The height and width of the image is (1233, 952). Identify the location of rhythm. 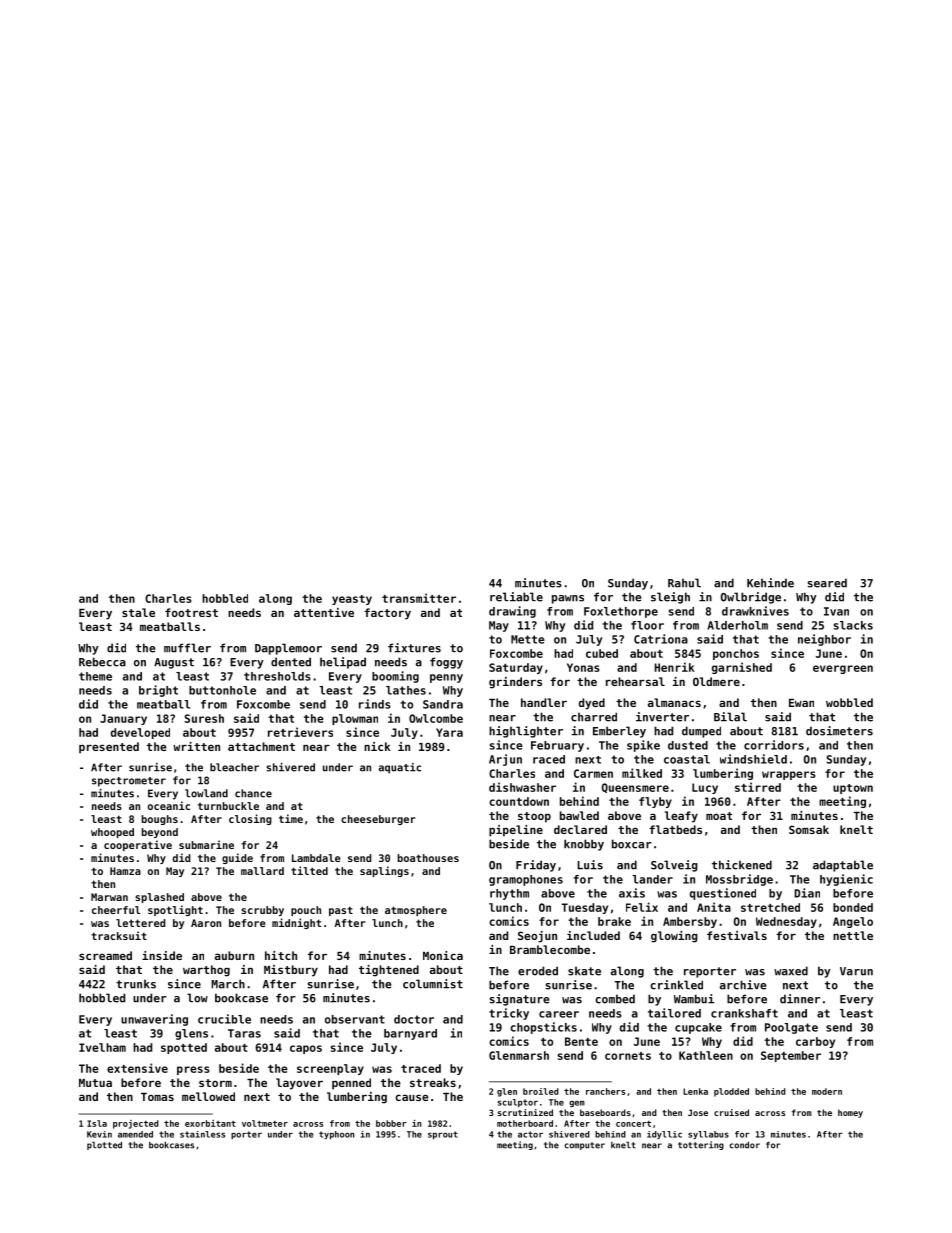
(509, 894).
